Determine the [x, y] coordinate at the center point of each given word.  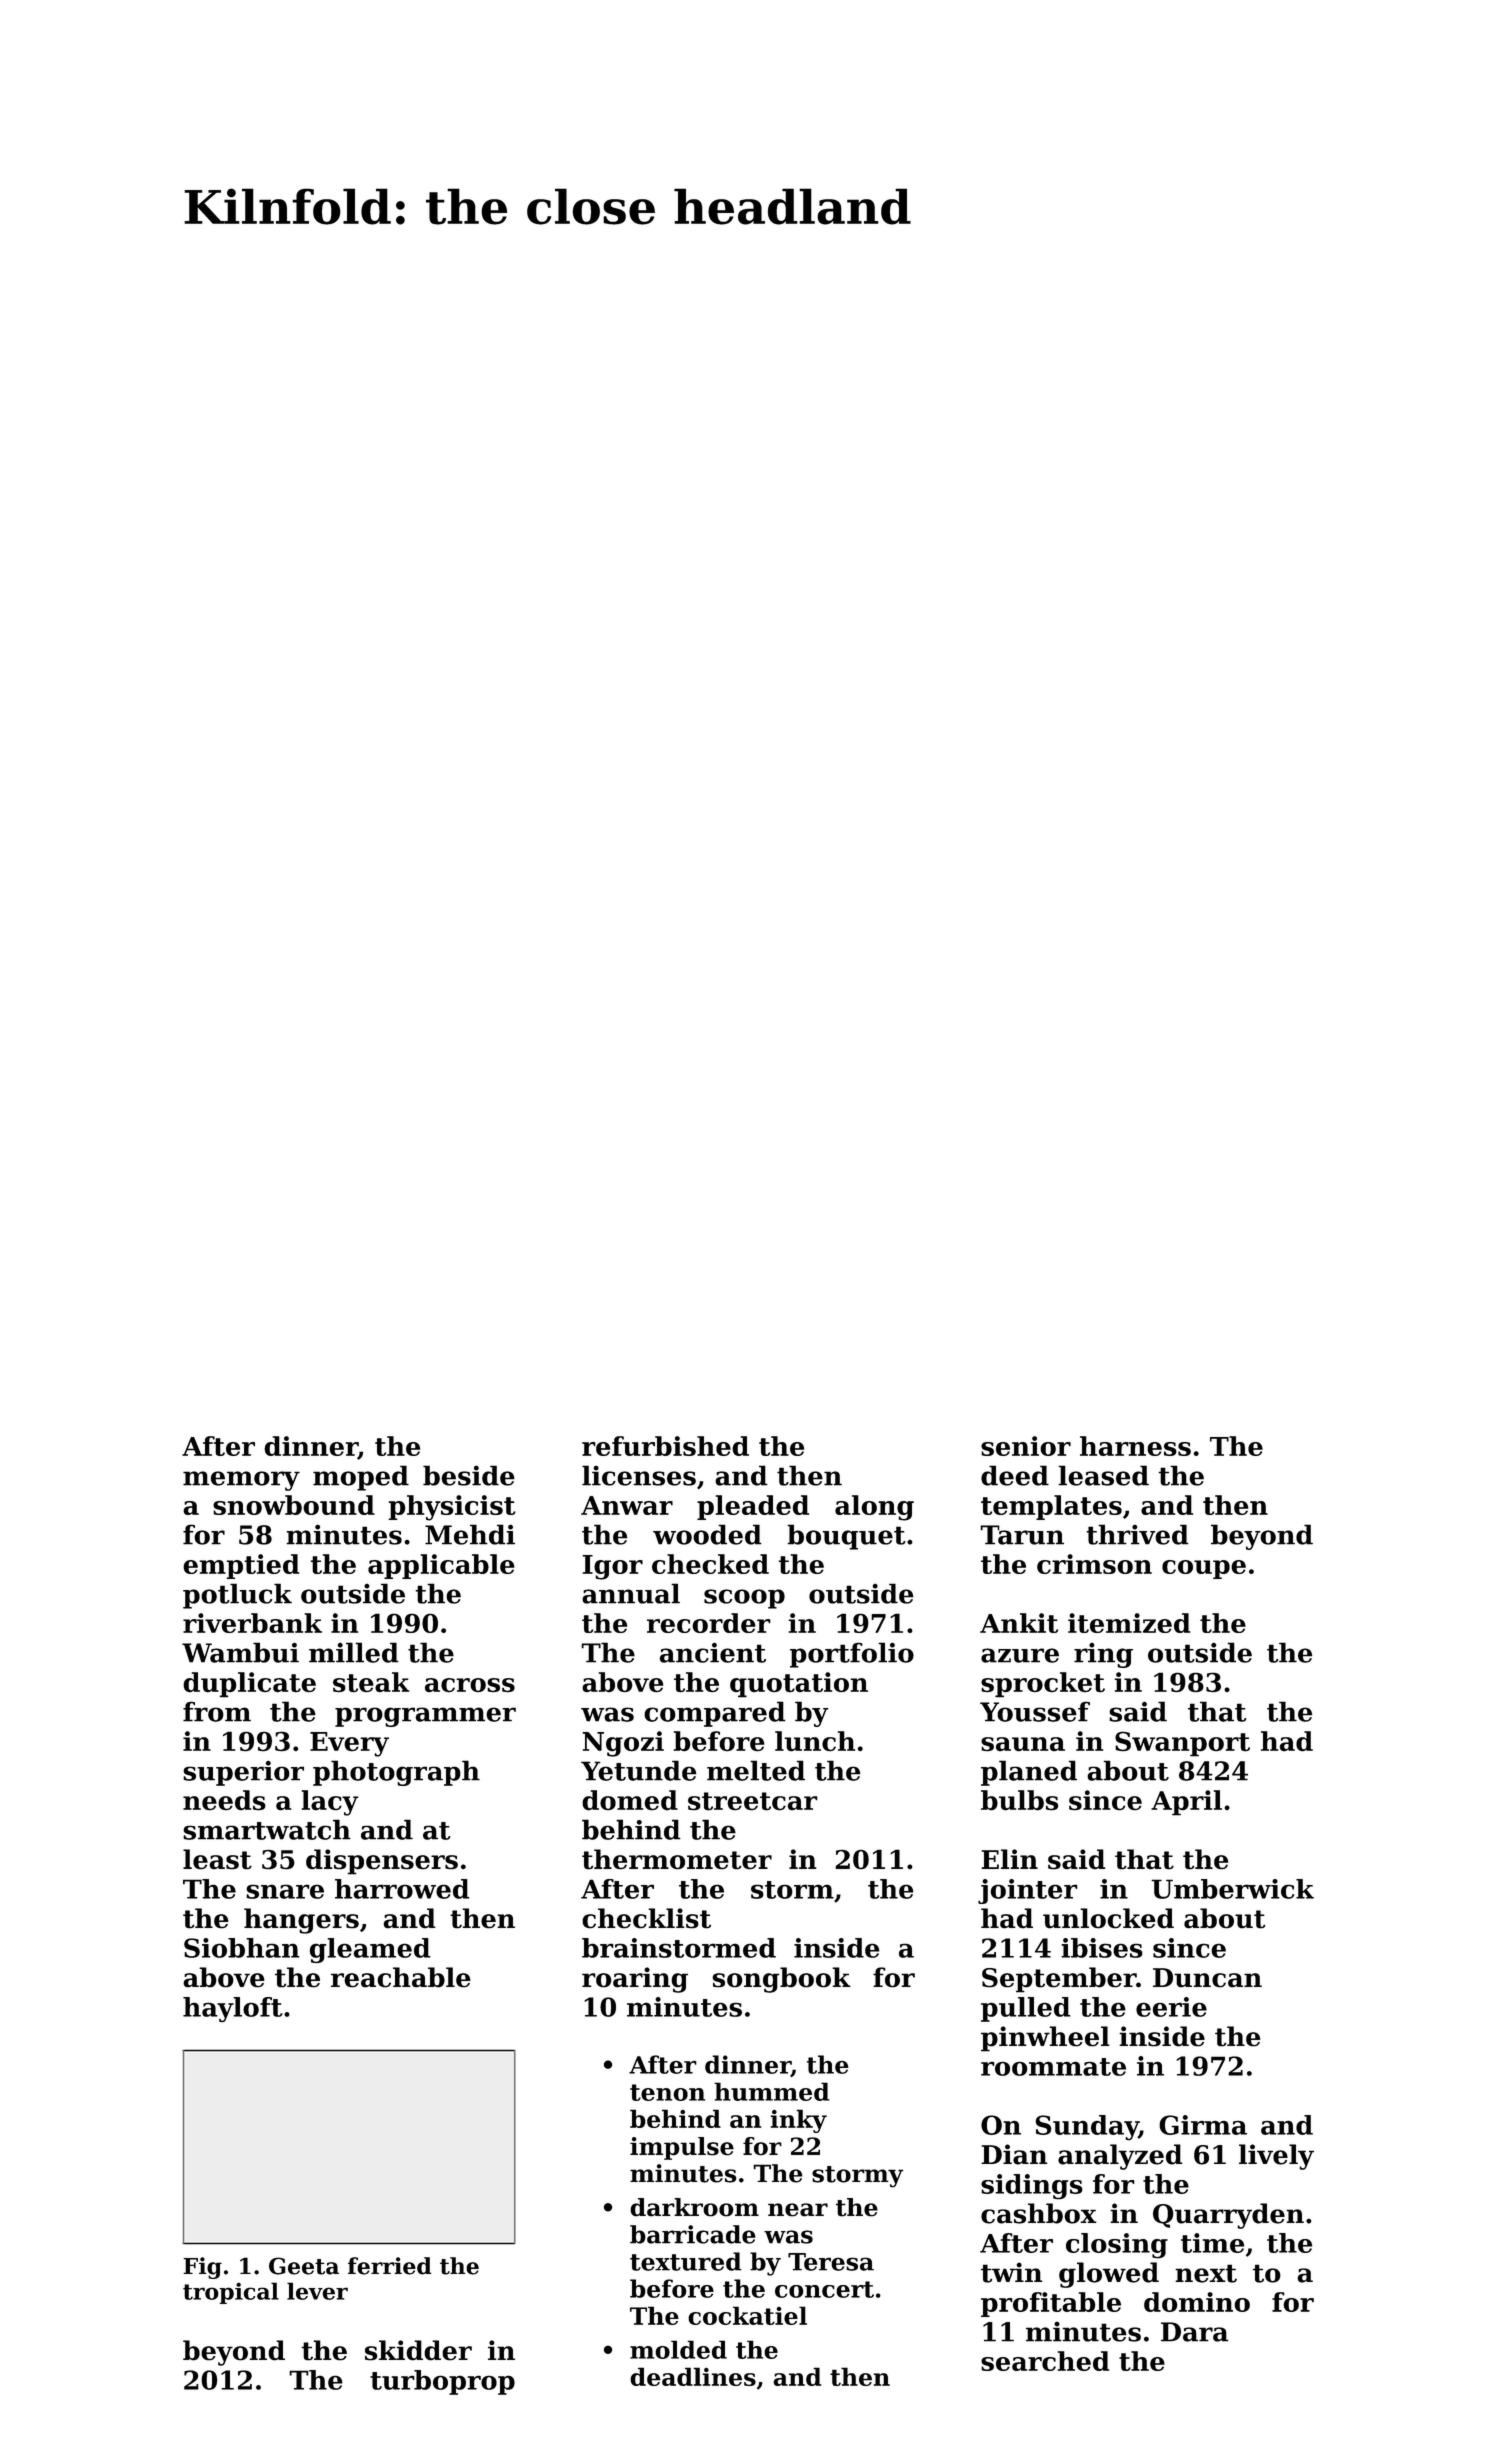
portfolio [852, 1655]
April [1186, 1803]
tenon [667, 2092]
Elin [1009, 1859]
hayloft [233, 2009]
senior [1026, 1446]
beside [469, 1475]
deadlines [693, 2376]
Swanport [1182, 1744]
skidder [418, 2350]
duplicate [249, 1685]
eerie [1171, 2007]
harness [1135, 1446]
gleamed [370, 1950]
